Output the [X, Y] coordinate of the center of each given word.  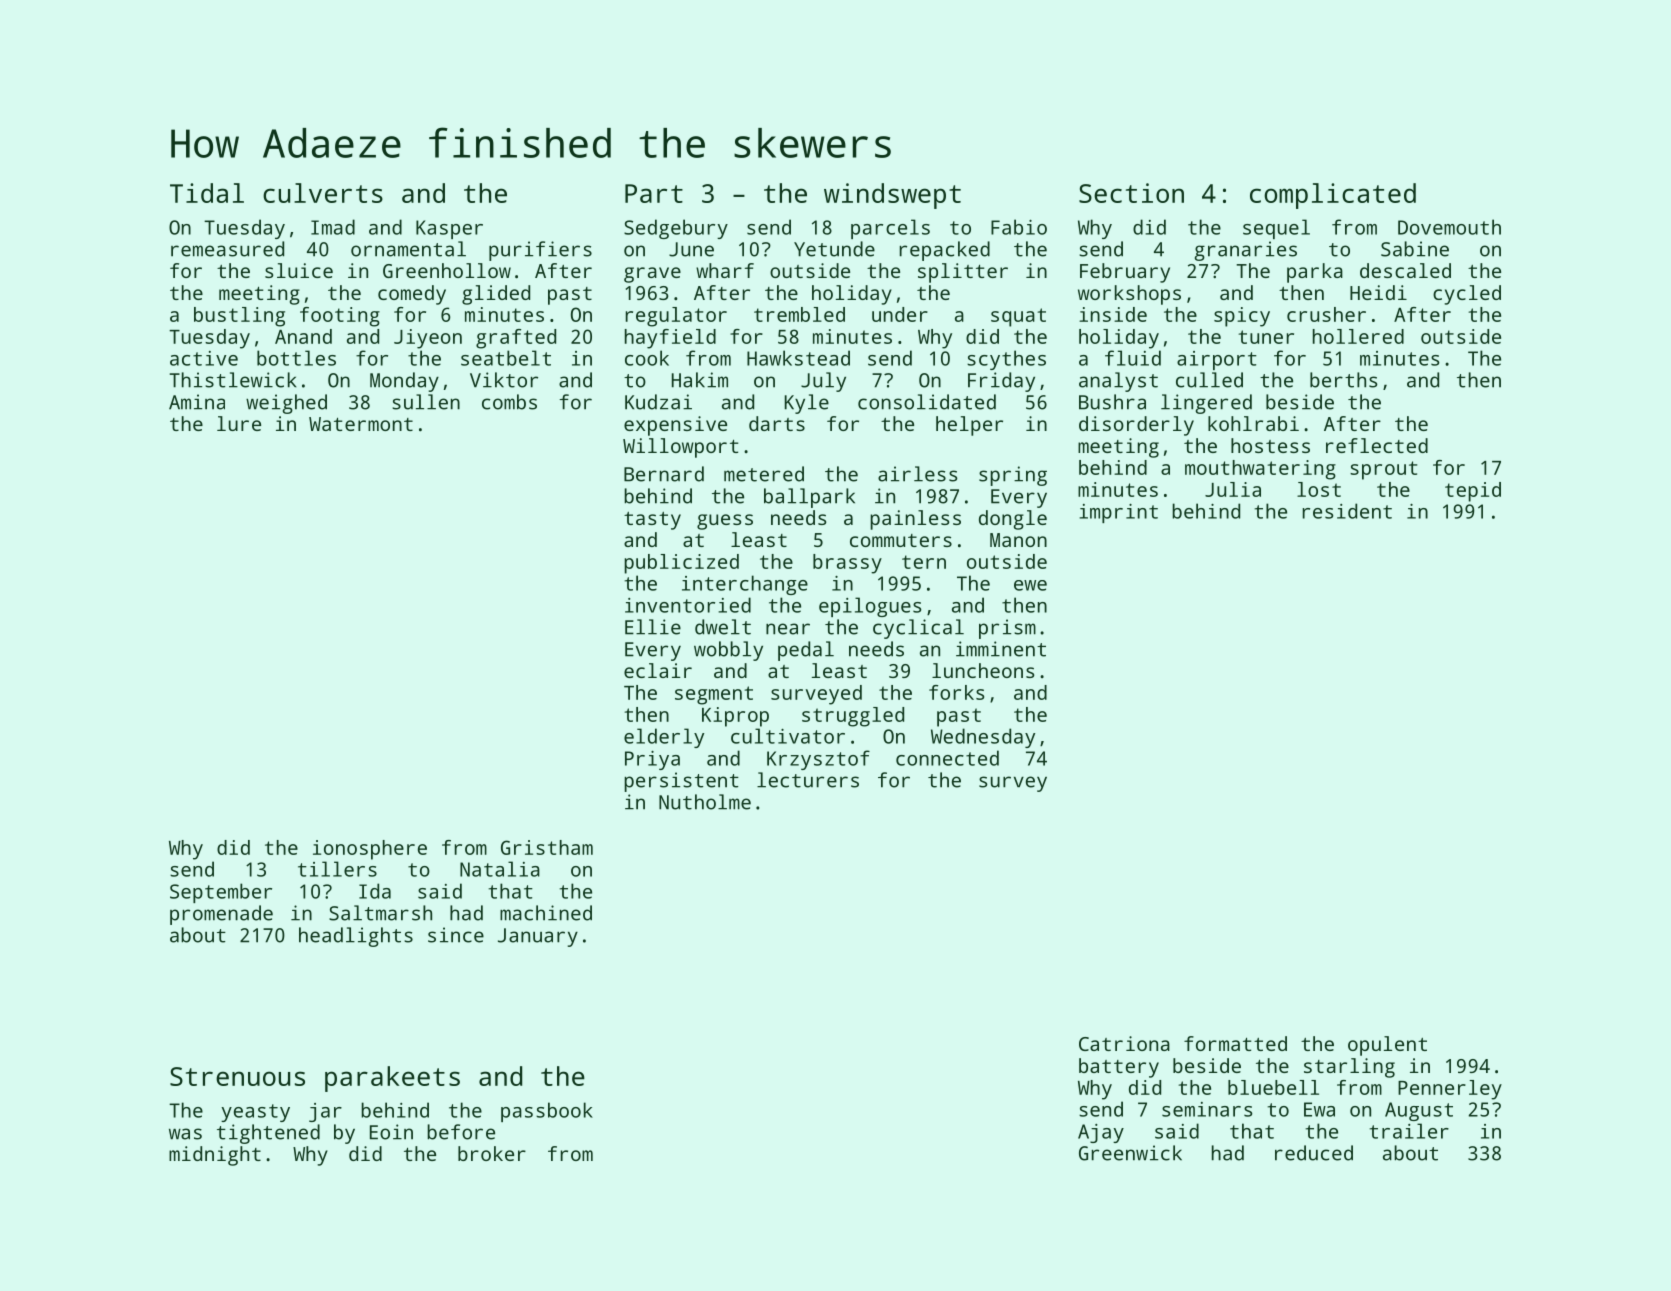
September [221, 893]
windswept [892, 196]
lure [239, 423]
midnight [215, 1156]
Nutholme [705, 802]
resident [1347, 511]
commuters [901, 540]
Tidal [207, 193]
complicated [1333, 196]
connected [947, 758]
